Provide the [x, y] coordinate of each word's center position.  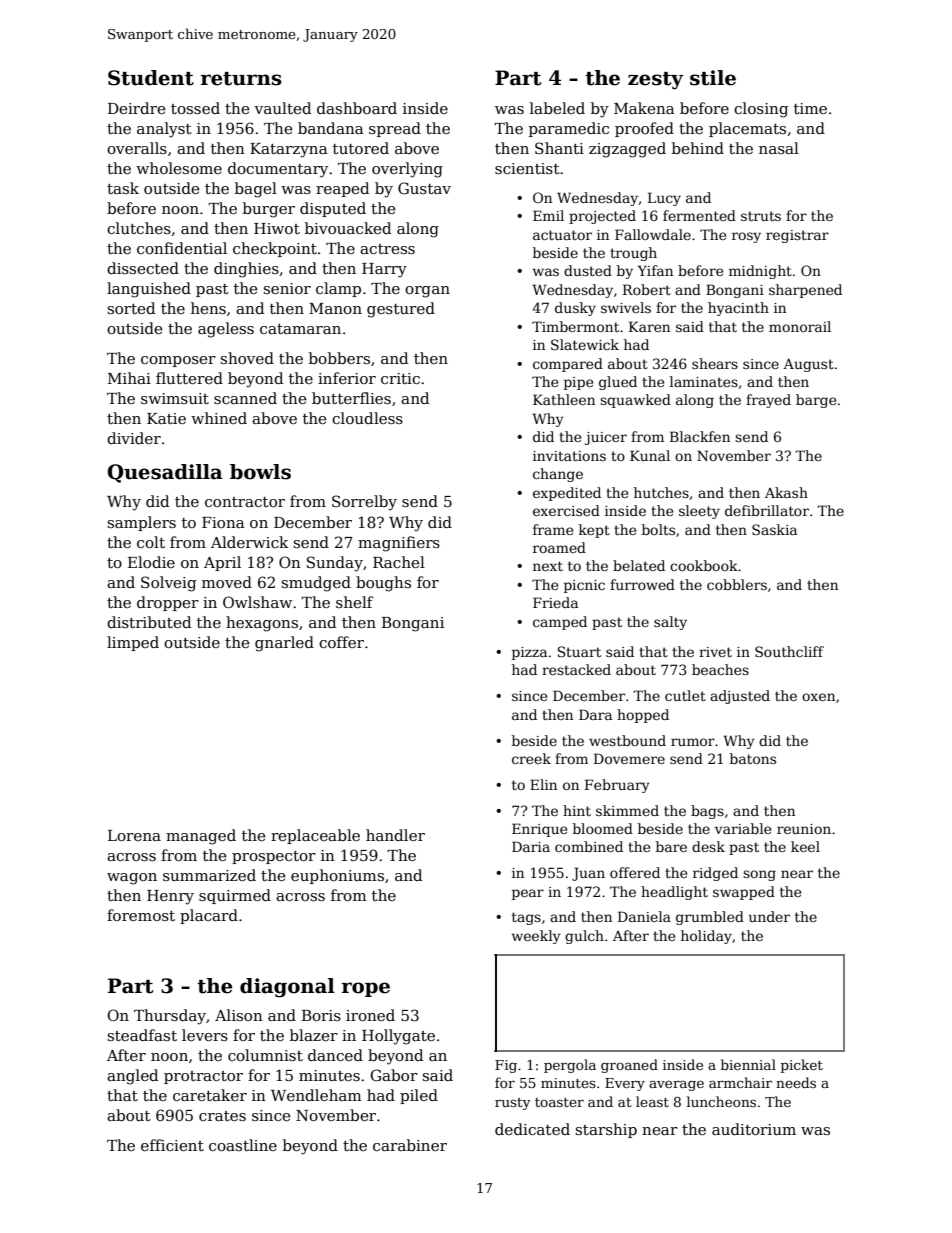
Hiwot [277, 228]
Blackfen [700, 436]
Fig [506, 1066]
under [769, 916]
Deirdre [137, 108]
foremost [141, 915]
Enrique [539, 830]
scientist [527, 168]
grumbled [710, 918]
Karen [649, 326]
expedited [567, 494]
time [810, 108]
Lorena [134, 835]
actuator [562, 235]
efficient [172, 1145]
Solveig [168, 584]
